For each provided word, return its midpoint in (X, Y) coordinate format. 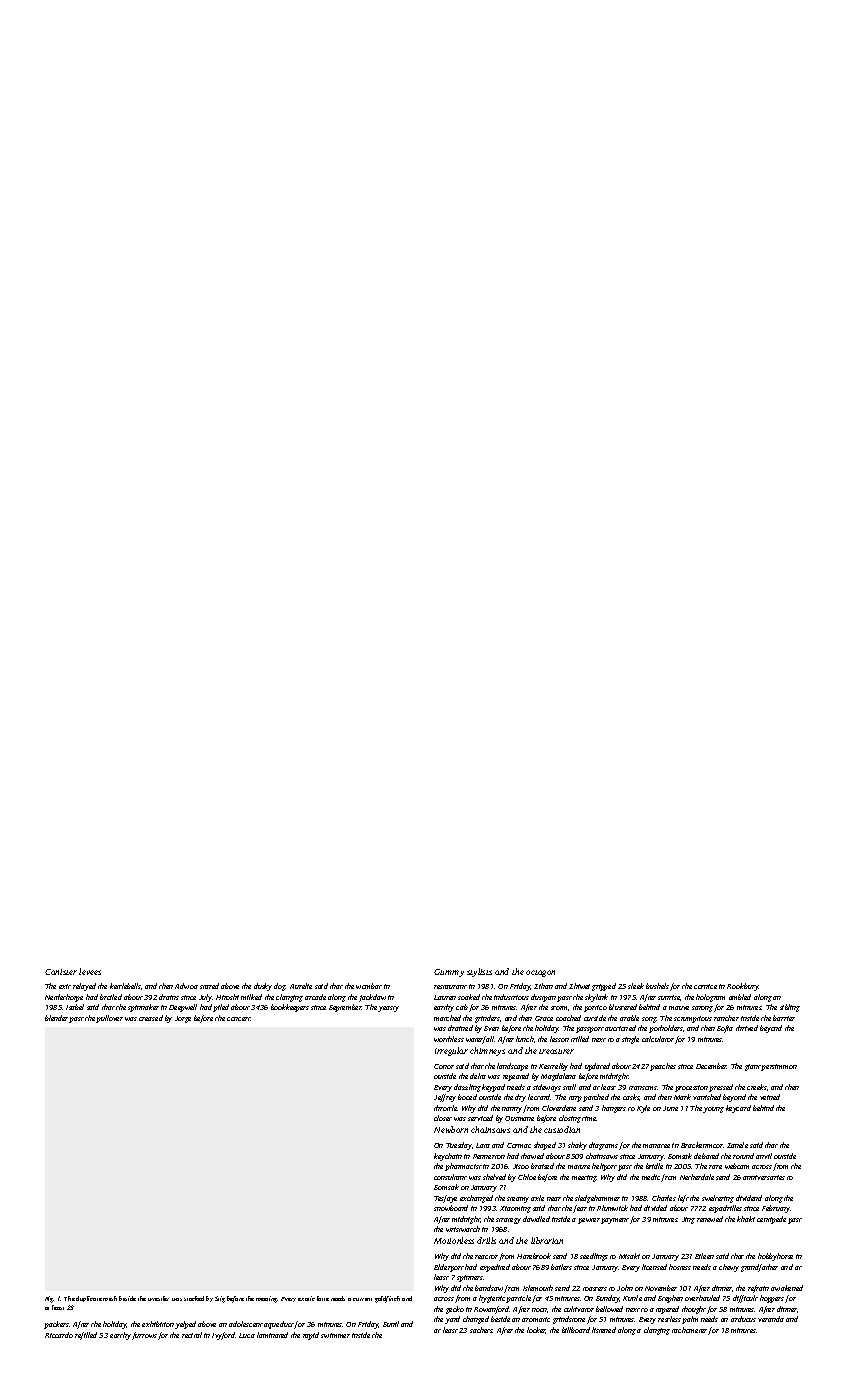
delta (478, 1076)
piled (221, 1008)
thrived (747, 1028)
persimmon (779, 1067)
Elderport (449, 1268)
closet (443, 1118)
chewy (729, 1268)
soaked (469, 997)
